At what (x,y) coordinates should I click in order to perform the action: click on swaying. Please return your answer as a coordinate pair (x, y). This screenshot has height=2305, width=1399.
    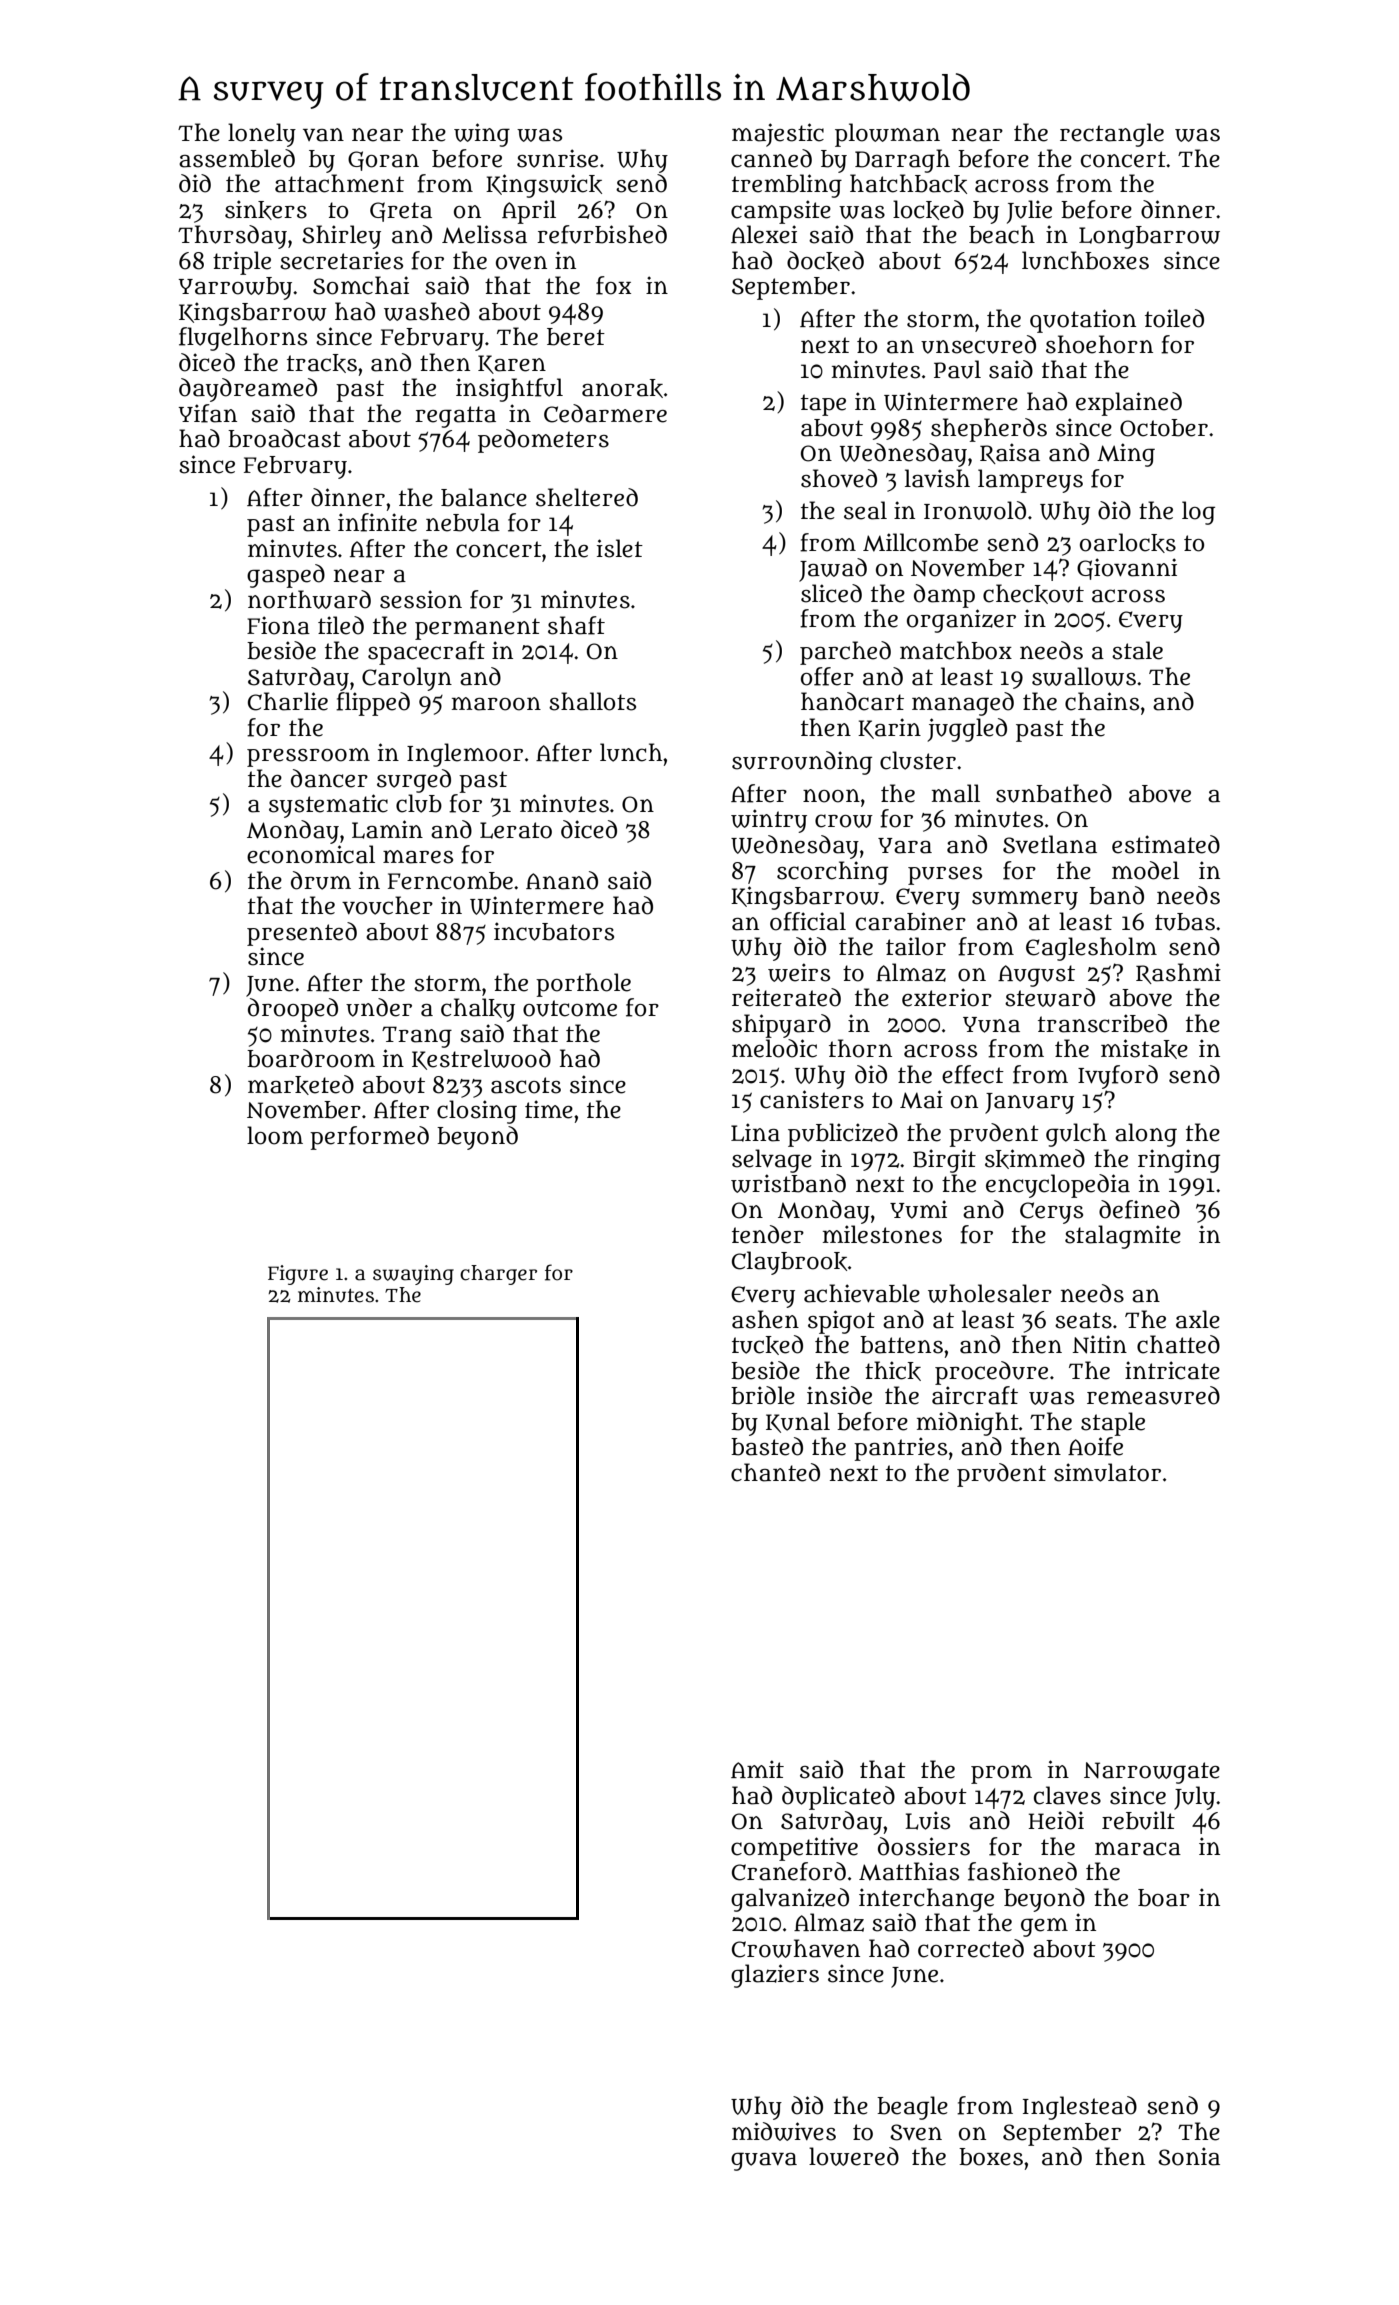
    Looking at the image, I should click on (413, 1275).
